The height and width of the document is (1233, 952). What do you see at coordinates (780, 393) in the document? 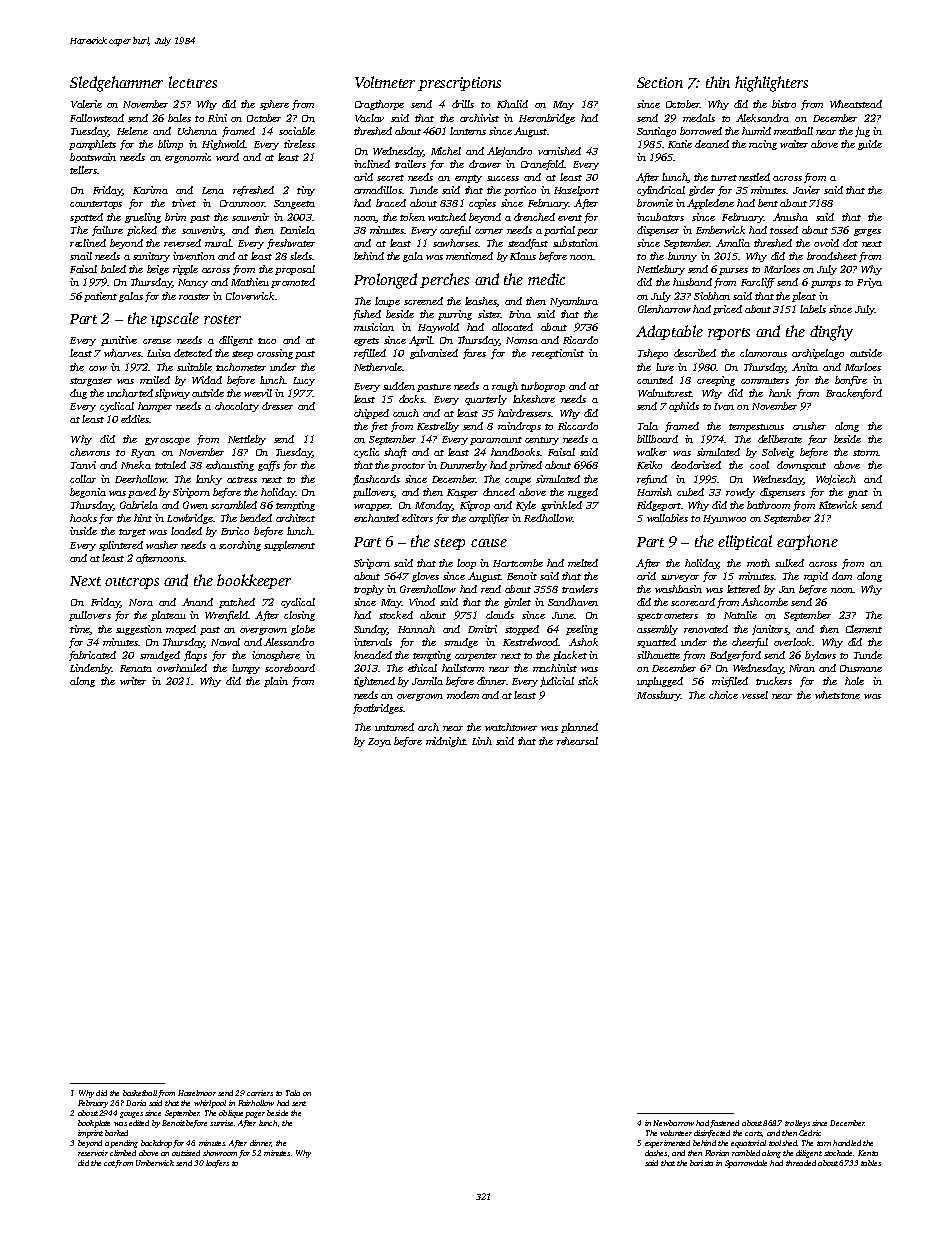
I see `hank` at bounding box center [780, 393].
